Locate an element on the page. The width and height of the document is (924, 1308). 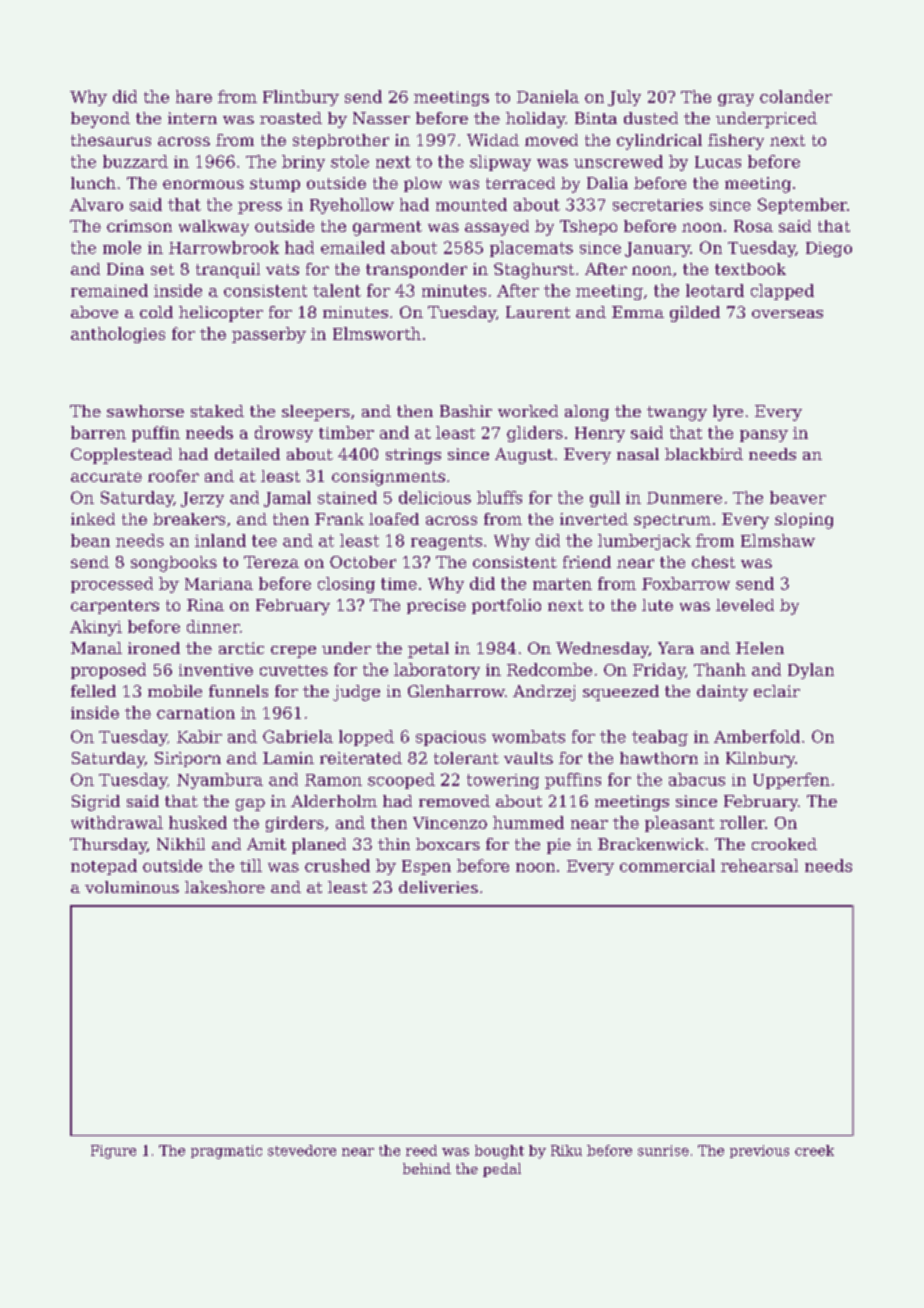
Sigrid is located at coordinates (96, 803).
